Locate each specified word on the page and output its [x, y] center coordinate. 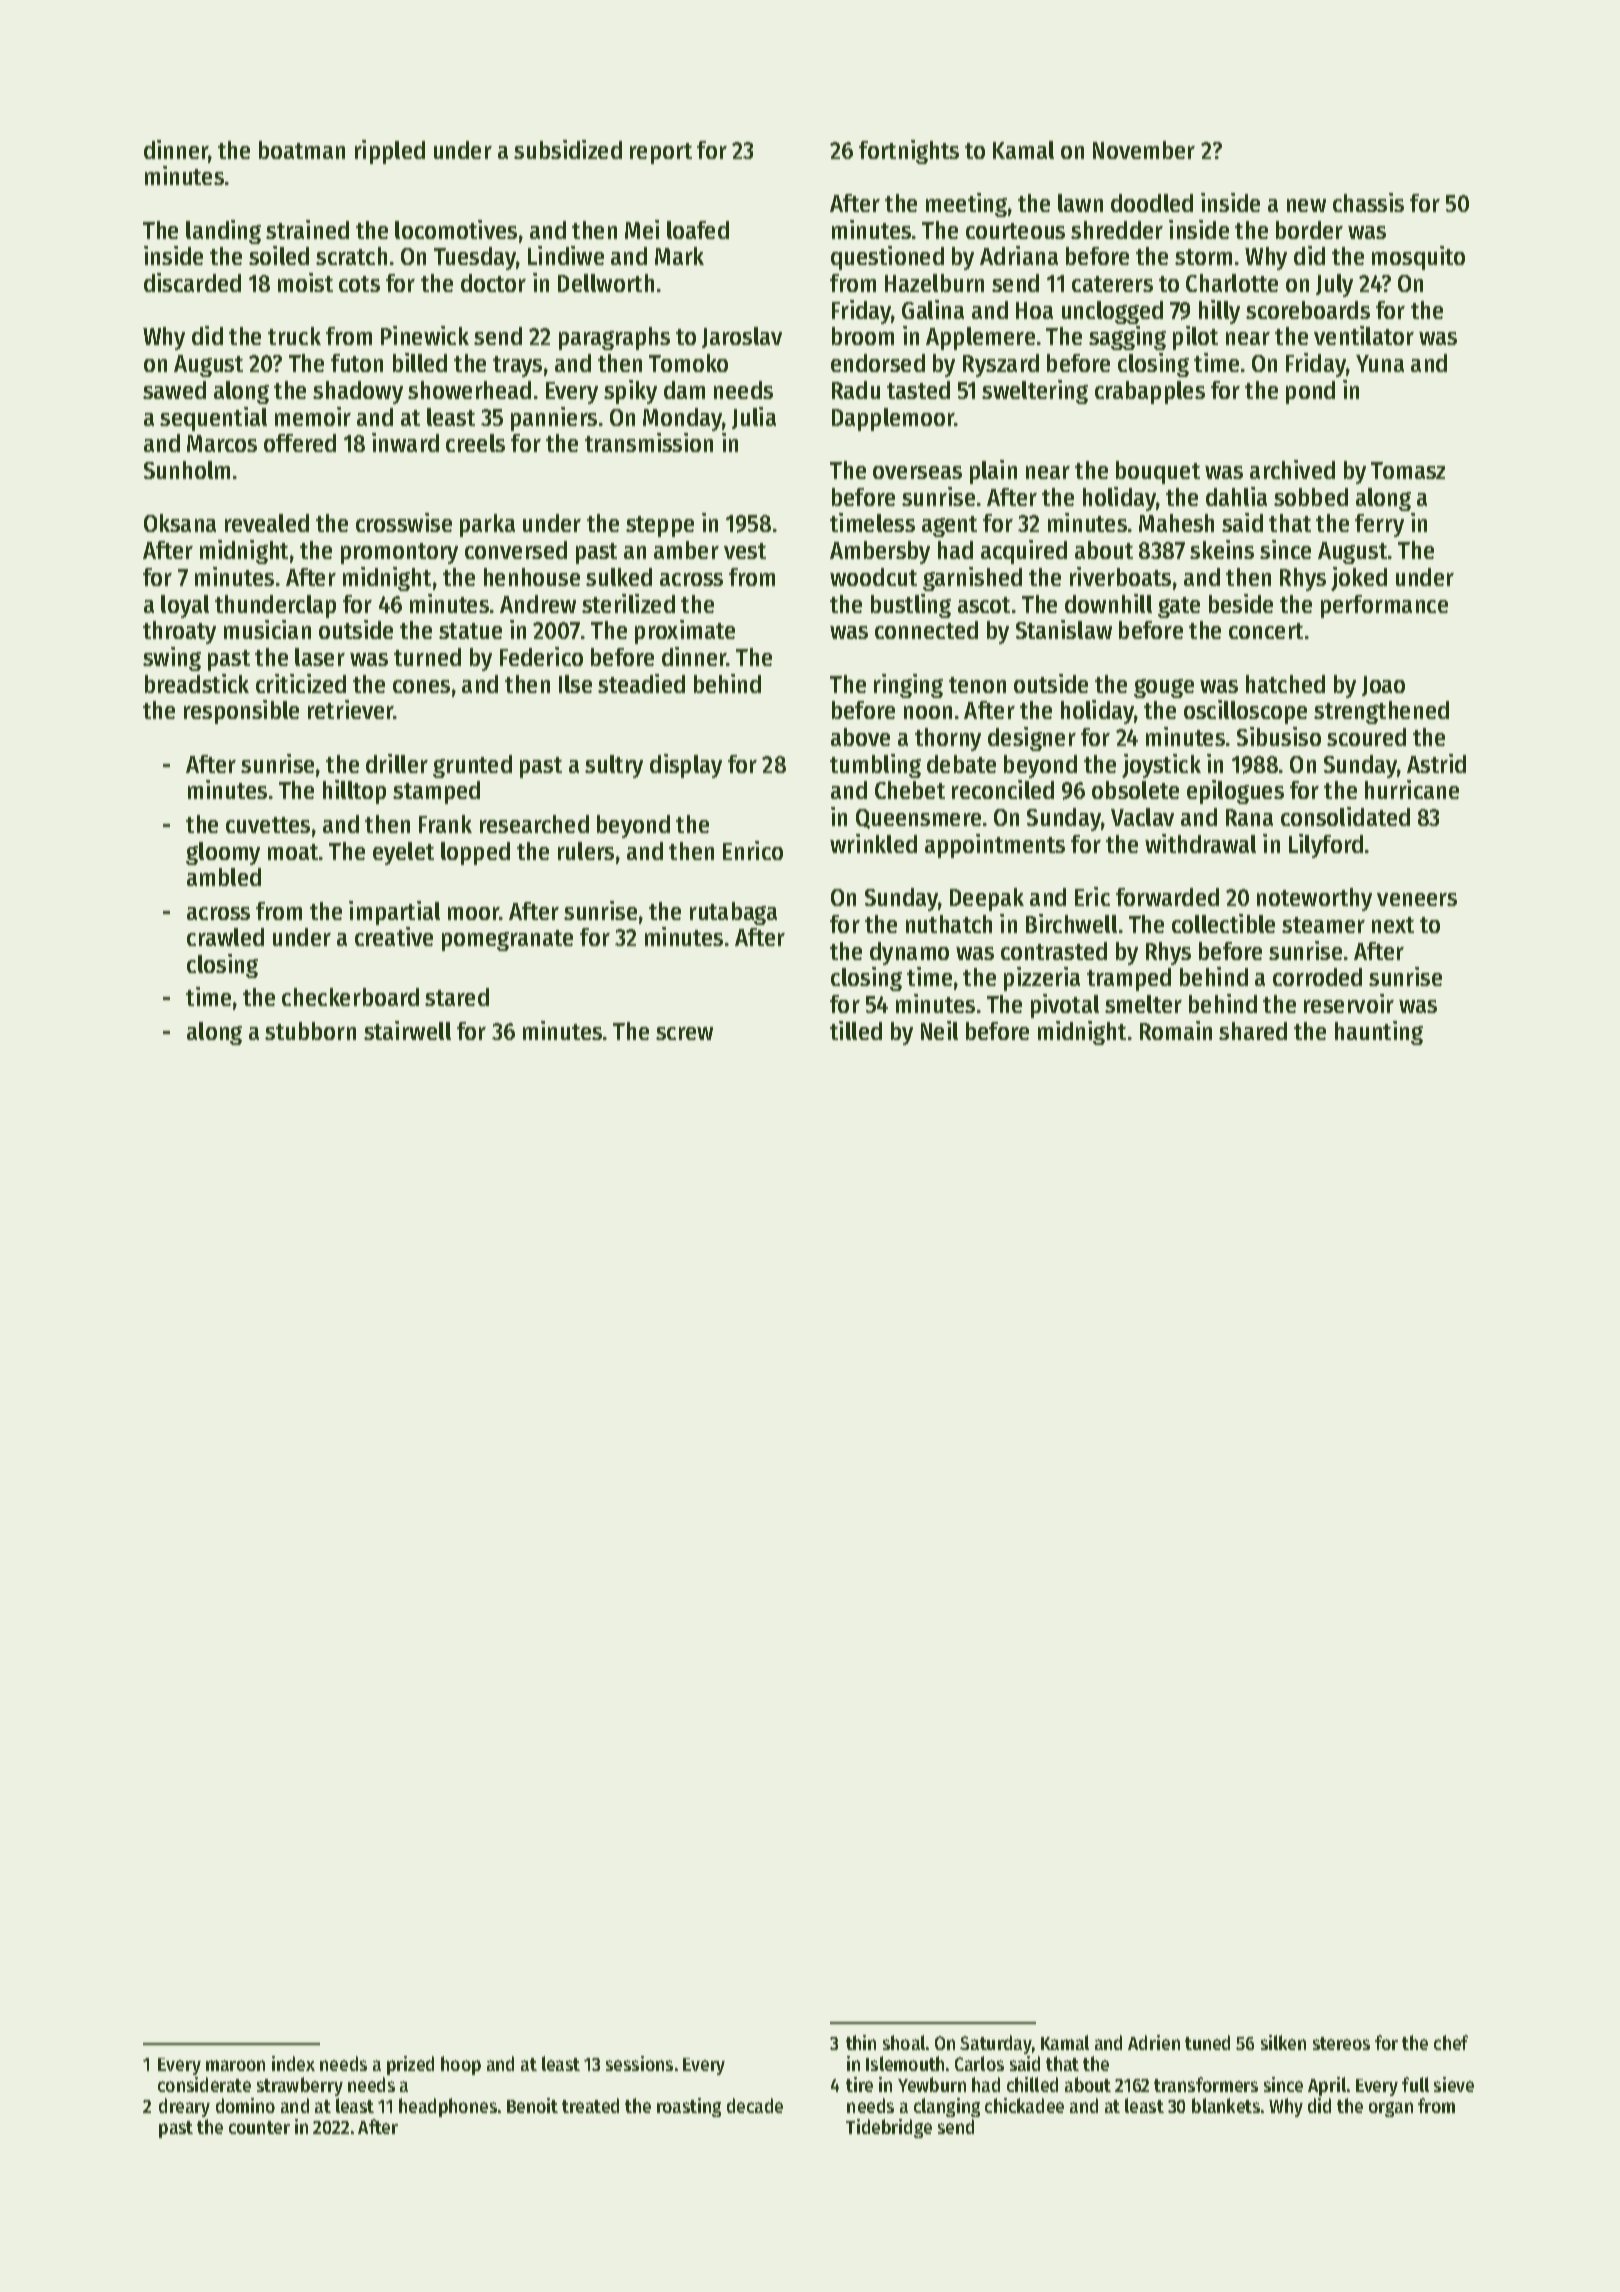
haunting [1379, 1033]
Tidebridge [889, 2128]
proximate [685, 632]
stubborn [310, 1031]
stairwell [407, 1030]
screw [684, 1033]
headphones [448, 2107]
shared [1253, 1031]
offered [300, 443]
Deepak [987, 899]
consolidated [1345, 816]
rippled [390, 152]
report [661, 153]
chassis [1368, 202]
